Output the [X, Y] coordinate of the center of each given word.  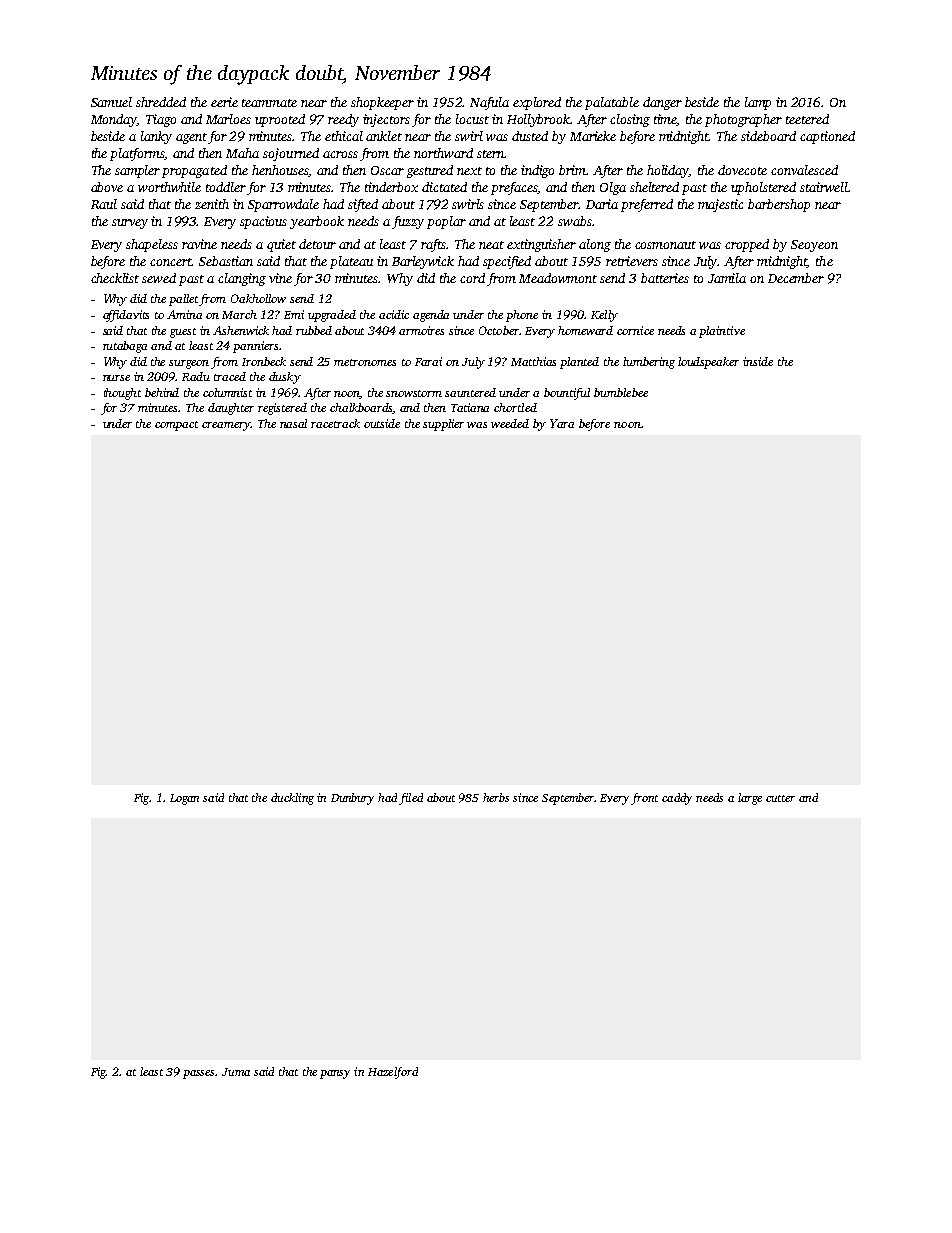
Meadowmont [558, 278]
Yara [562, 423]
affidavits [126, 316]
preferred [647, 205]
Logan [184, 799]
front [644, 799]
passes [199, 1074]
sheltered [654, 187]
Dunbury [352, 799]
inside [758, 361]
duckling [292, 799]
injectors [386, 120]
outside [382, 423]
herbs [496, 797]
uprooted [280, 120]
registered [282, 409]
